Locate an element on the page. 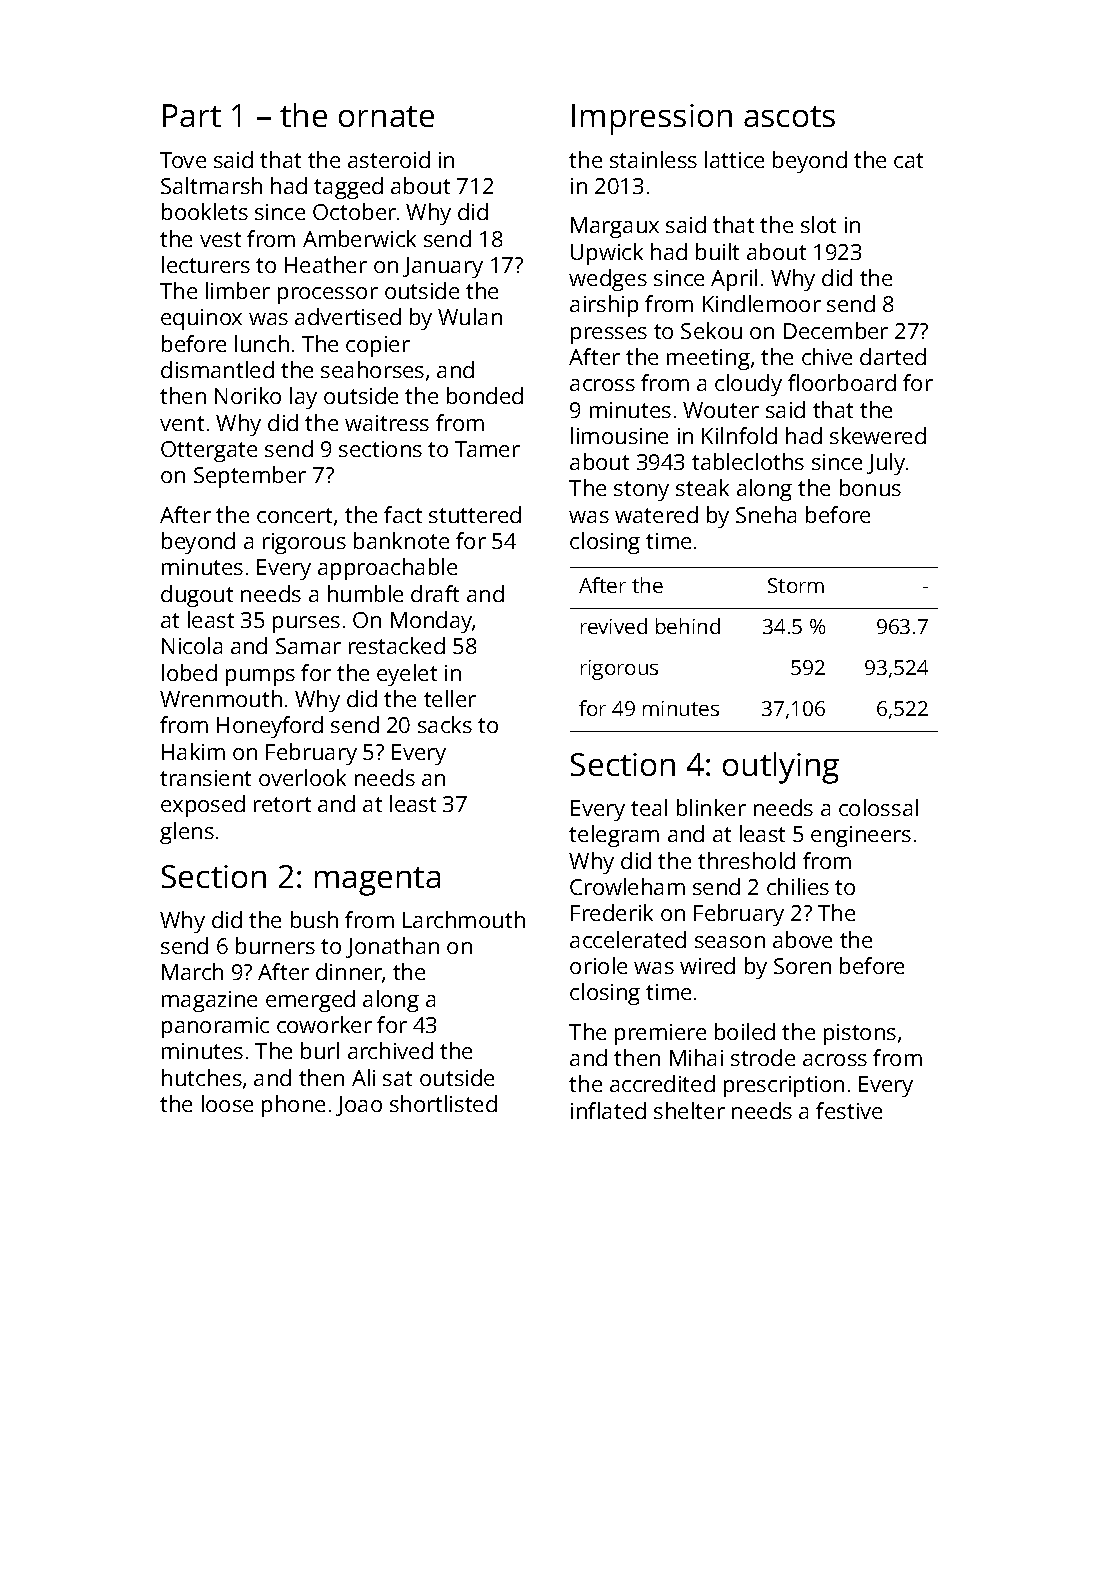  Wulan is located at coordinates (470, 316).
